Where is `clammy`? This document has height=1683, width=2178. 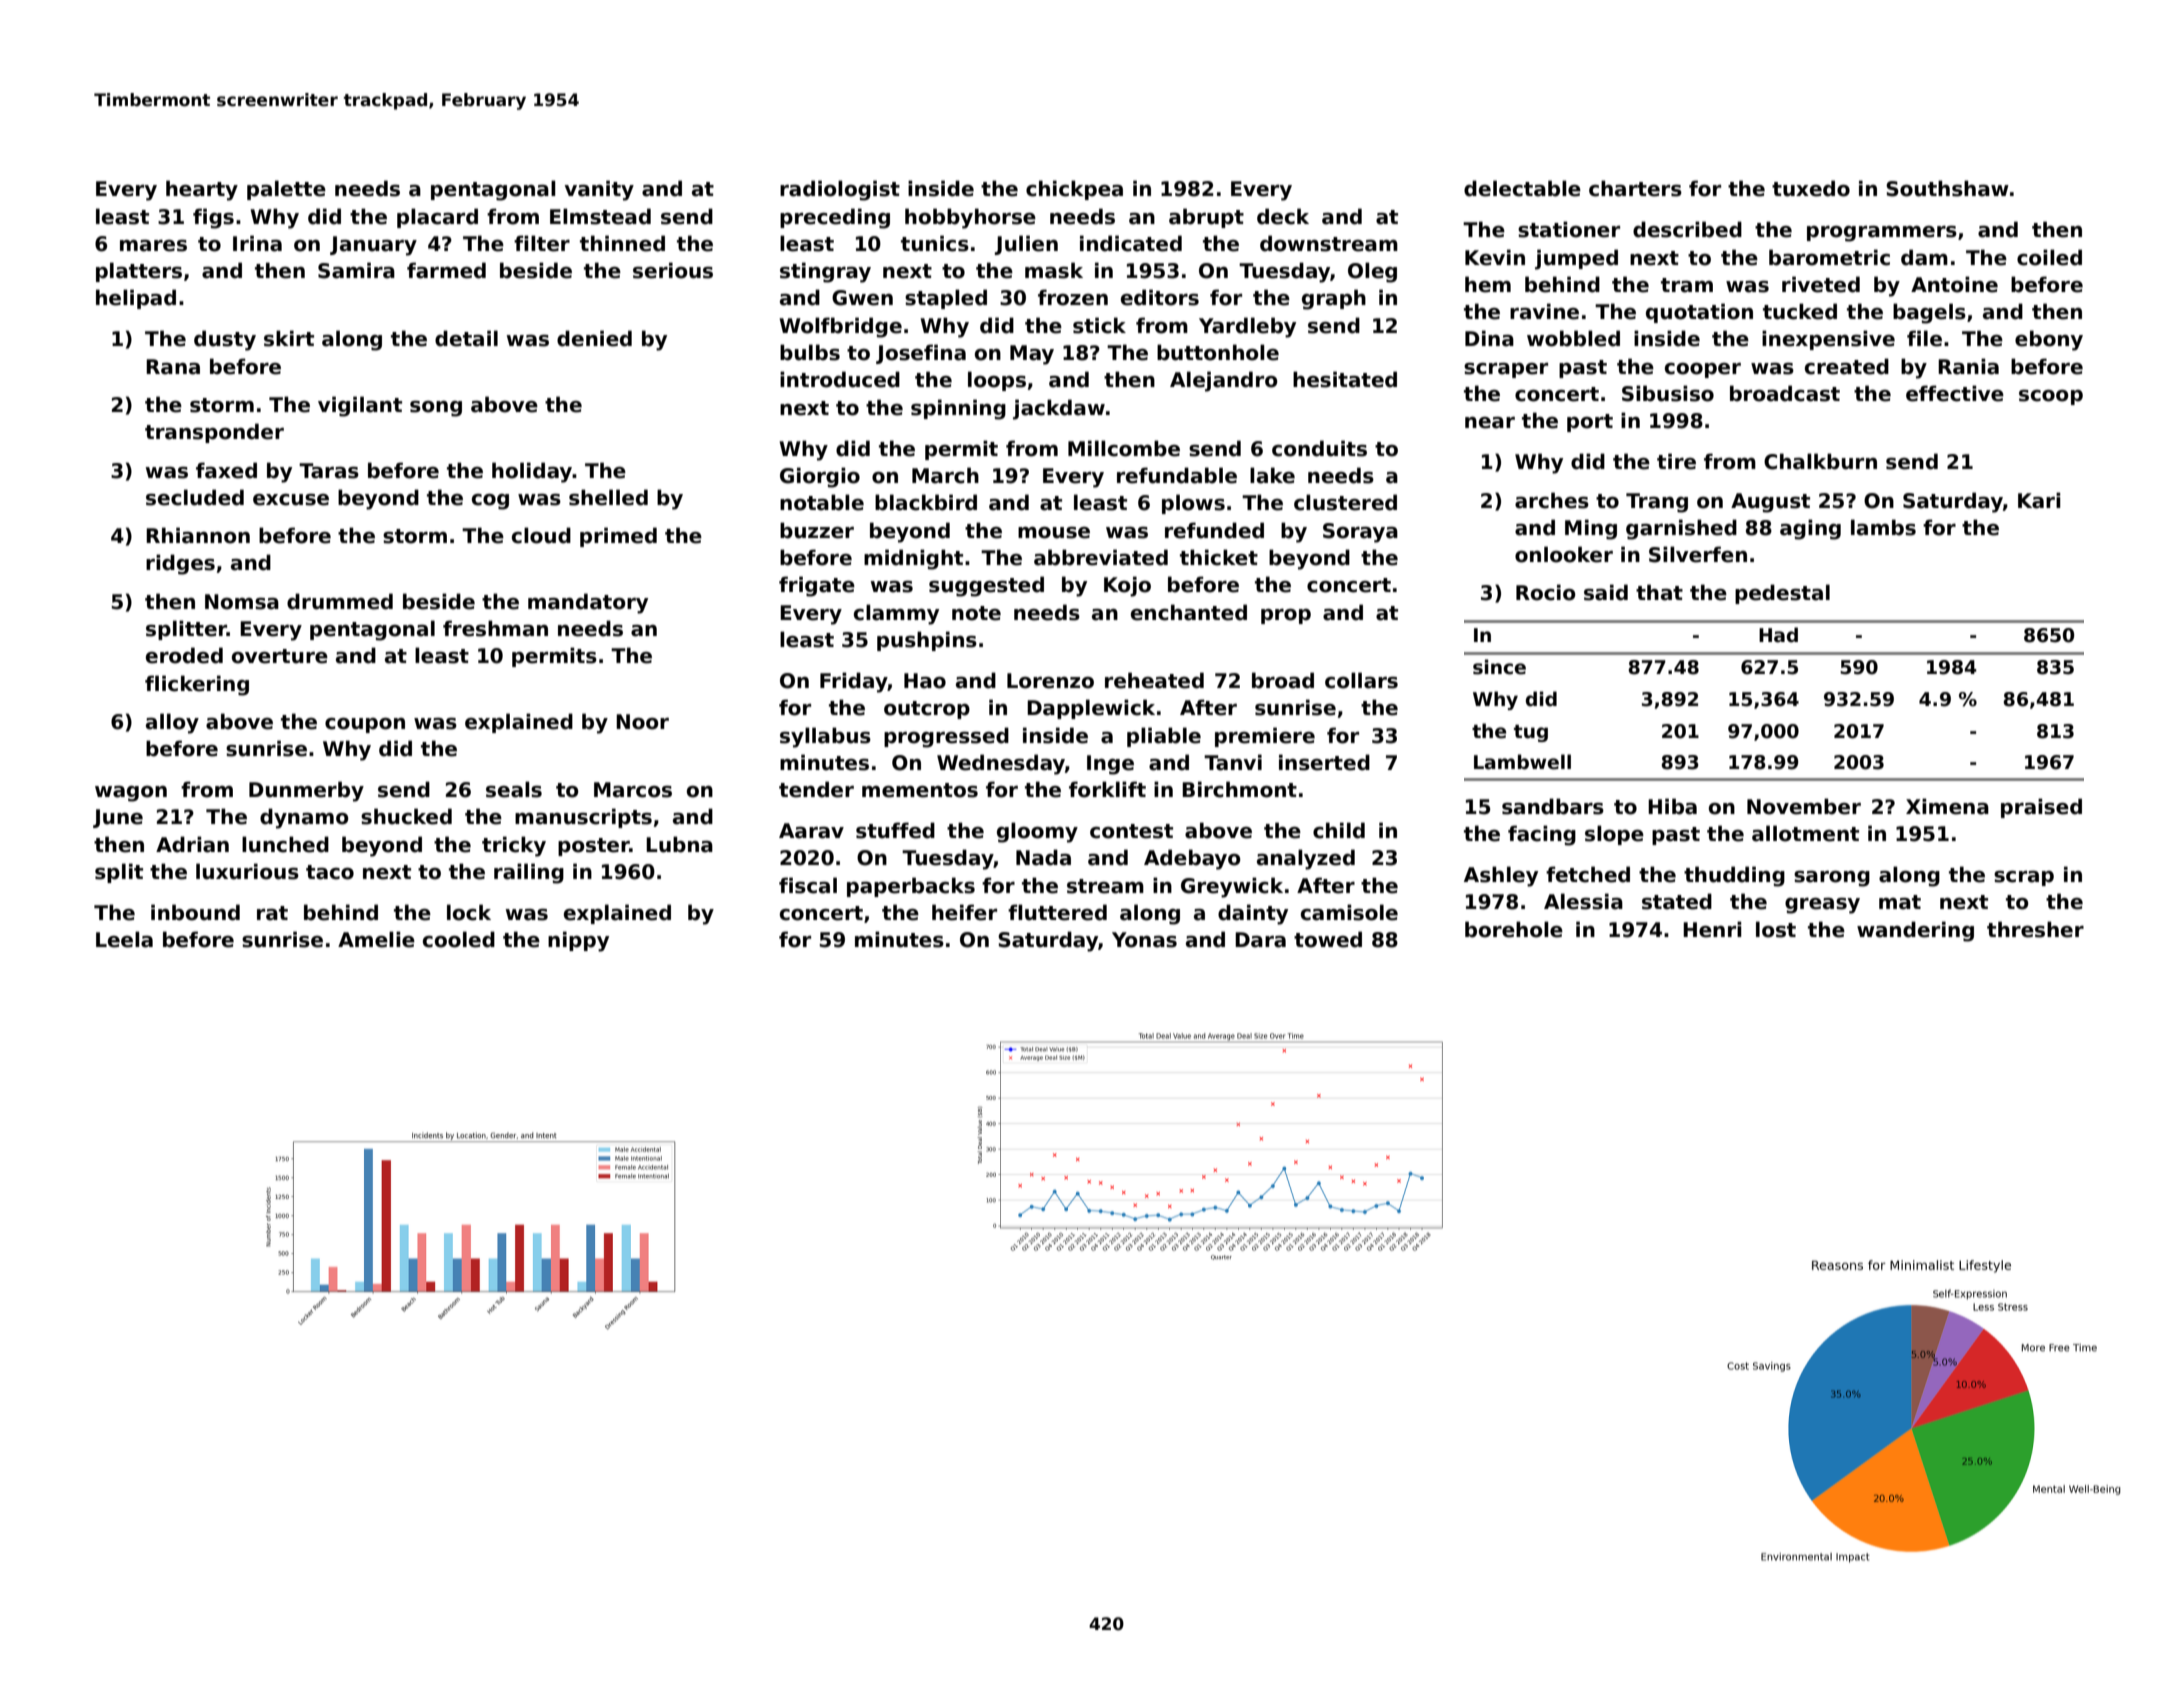
clammy is located at coordinates (896, 614).
